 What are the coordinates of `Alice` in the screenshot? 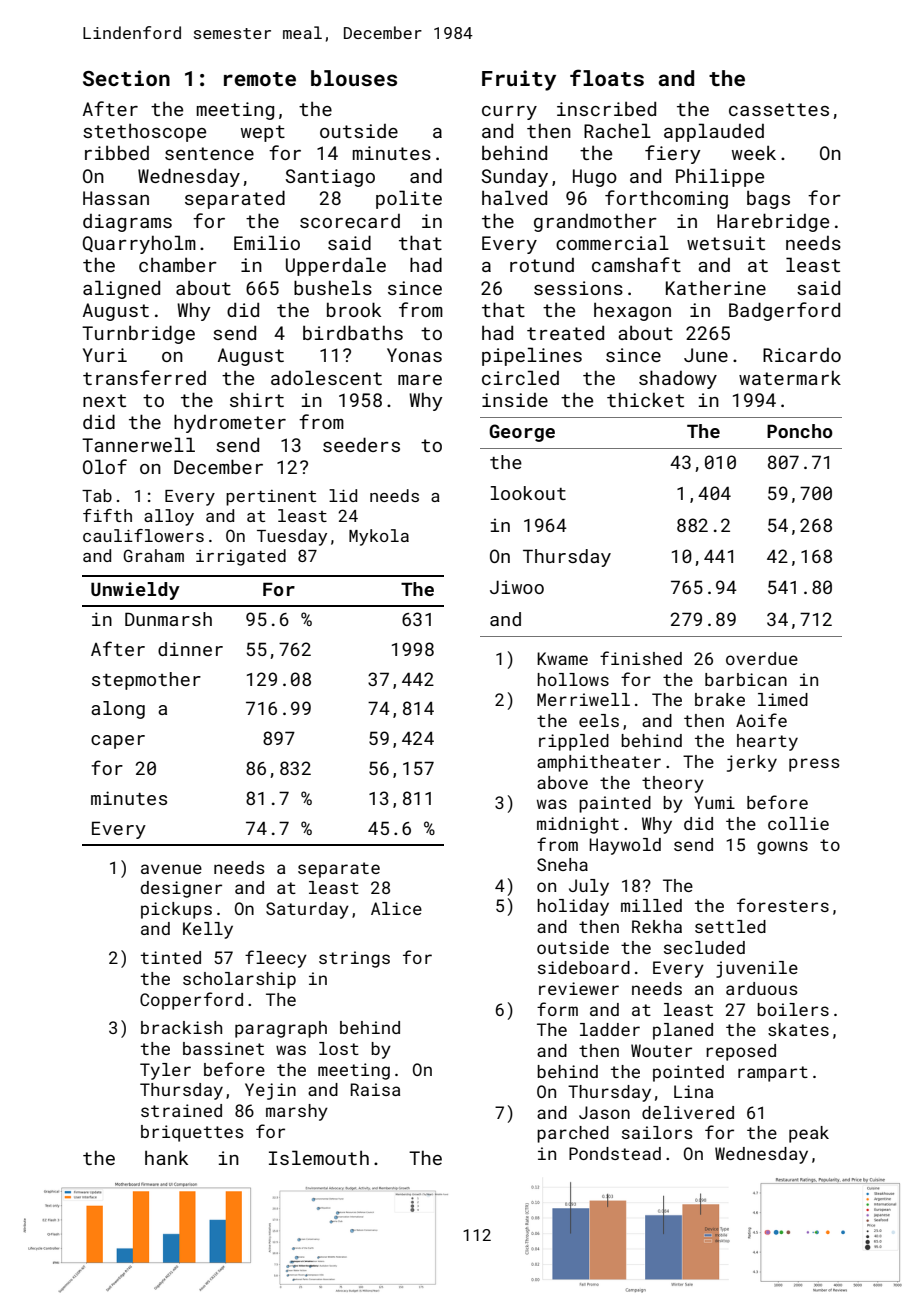 It's located at (396, 908).
